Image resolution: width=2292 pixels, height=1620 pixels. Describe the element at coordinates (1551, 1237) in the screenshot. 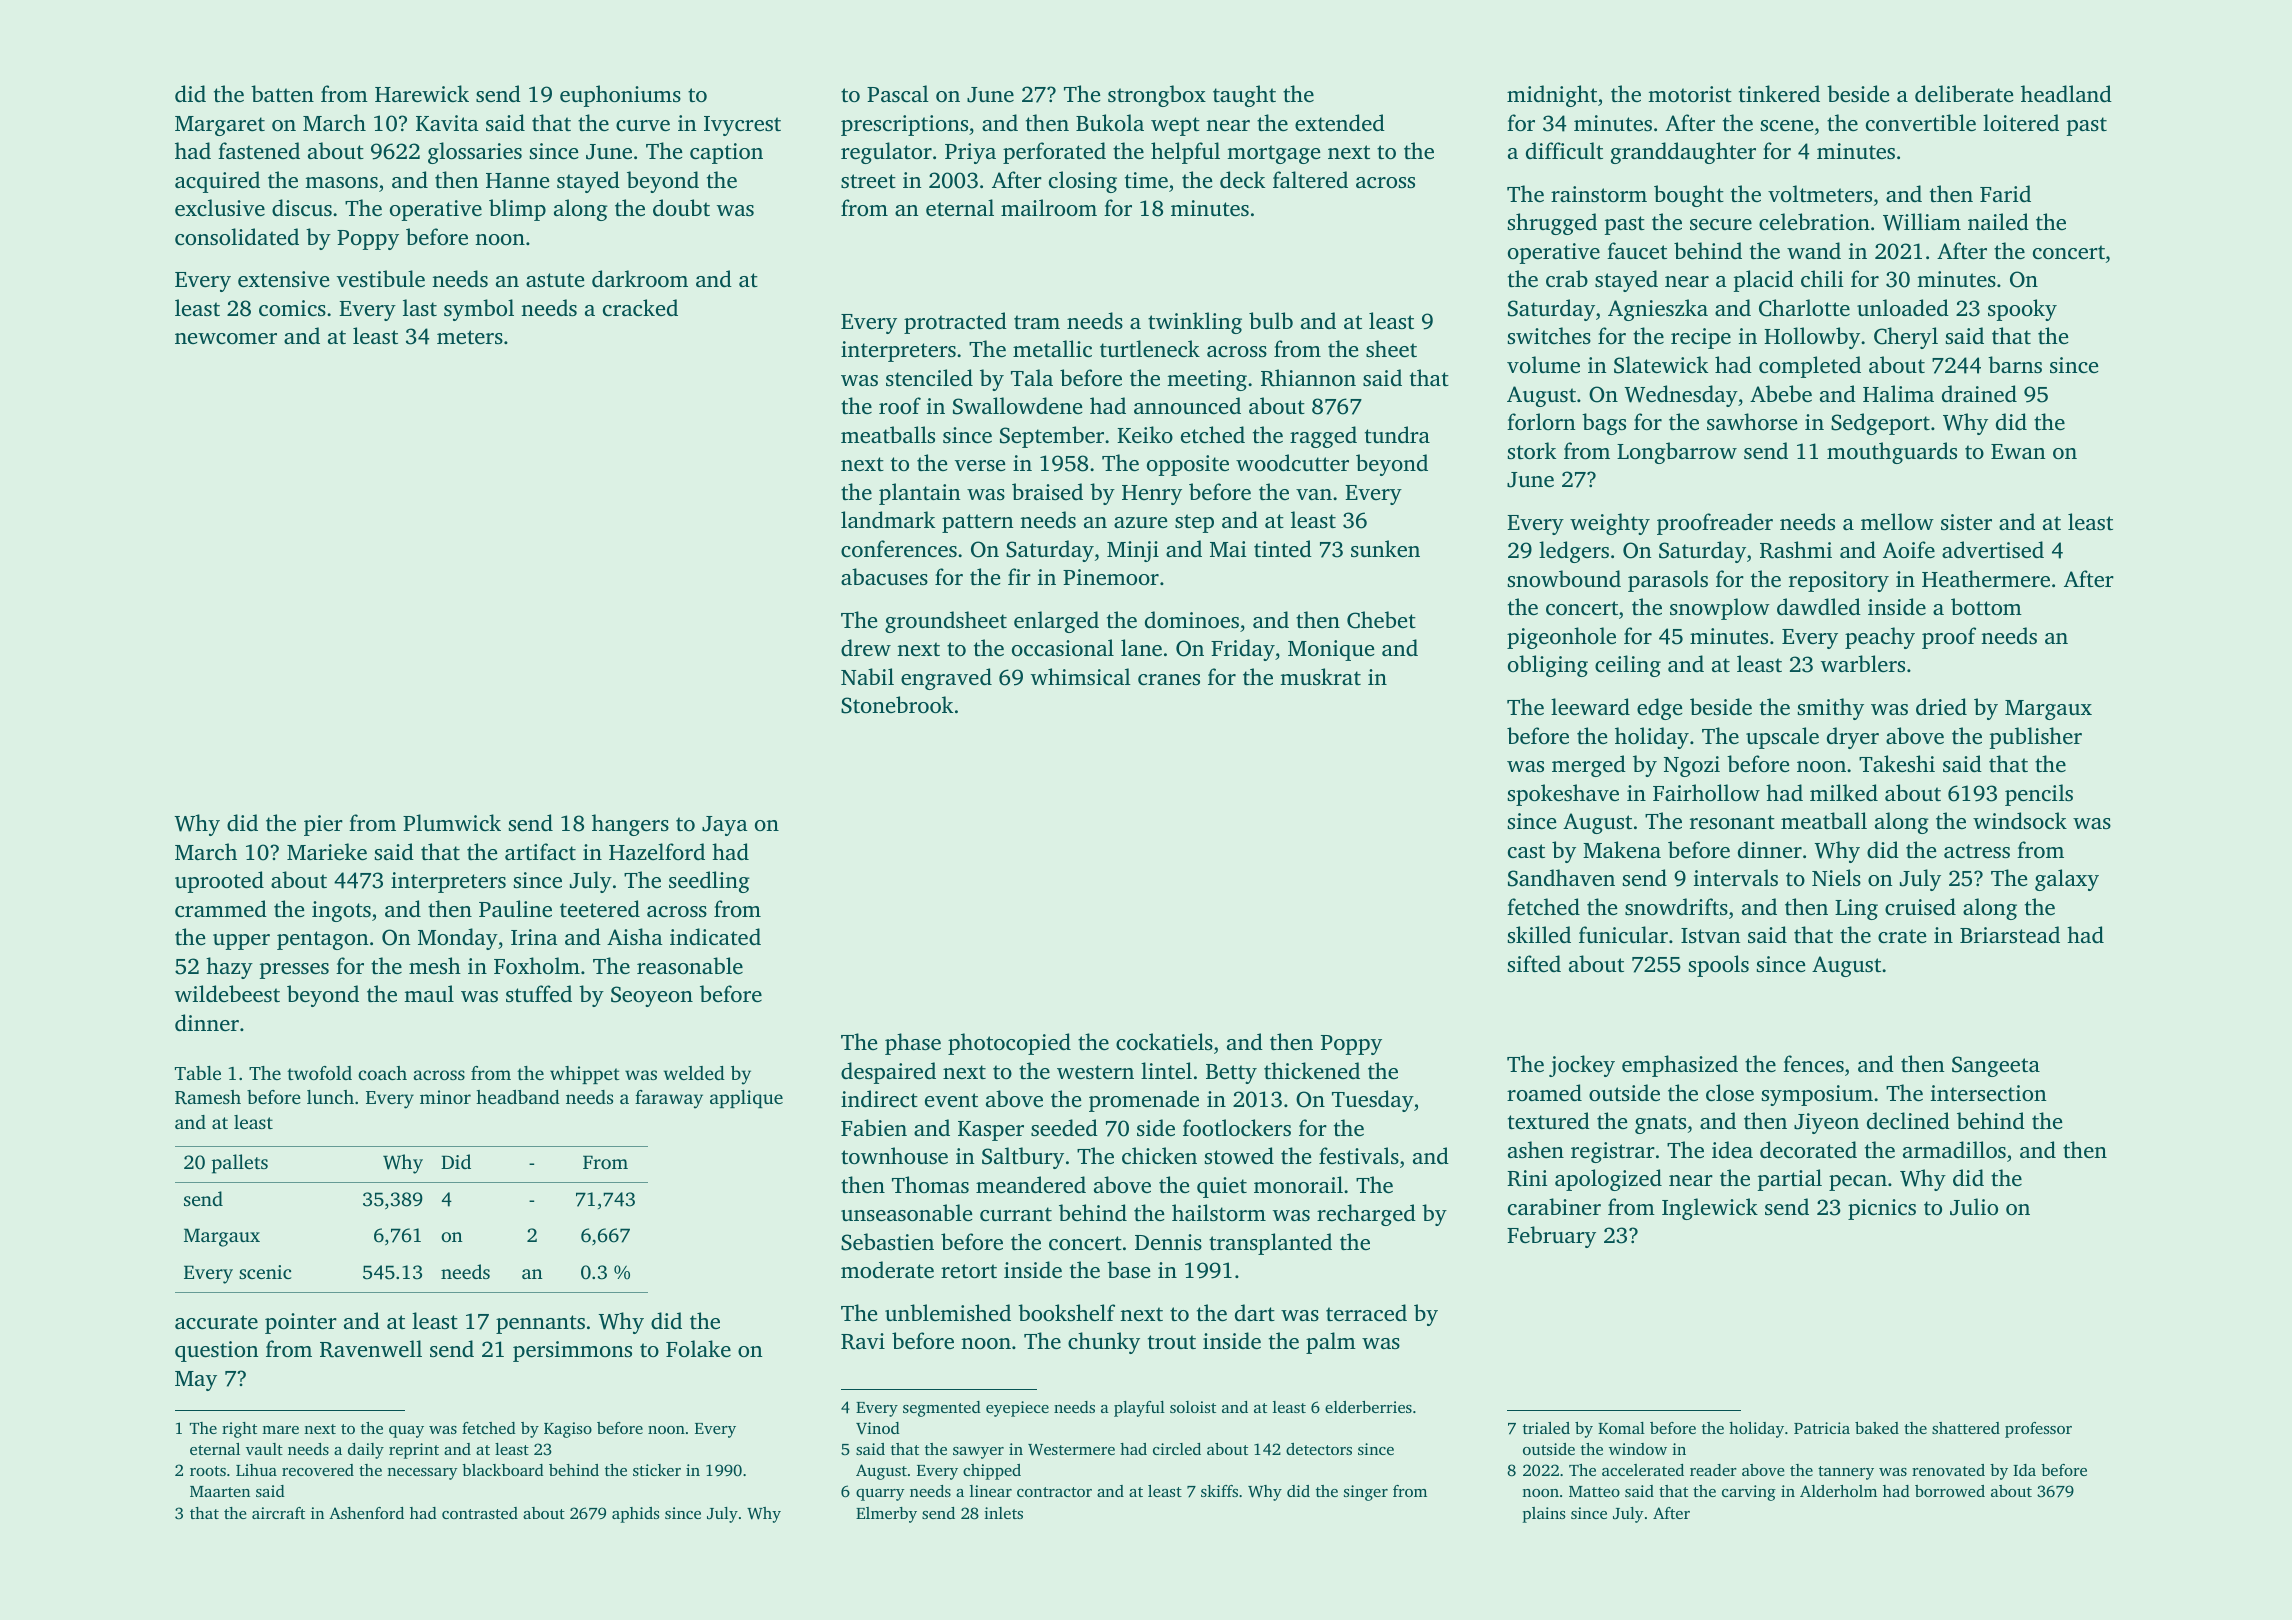

I see `February` at that location.
